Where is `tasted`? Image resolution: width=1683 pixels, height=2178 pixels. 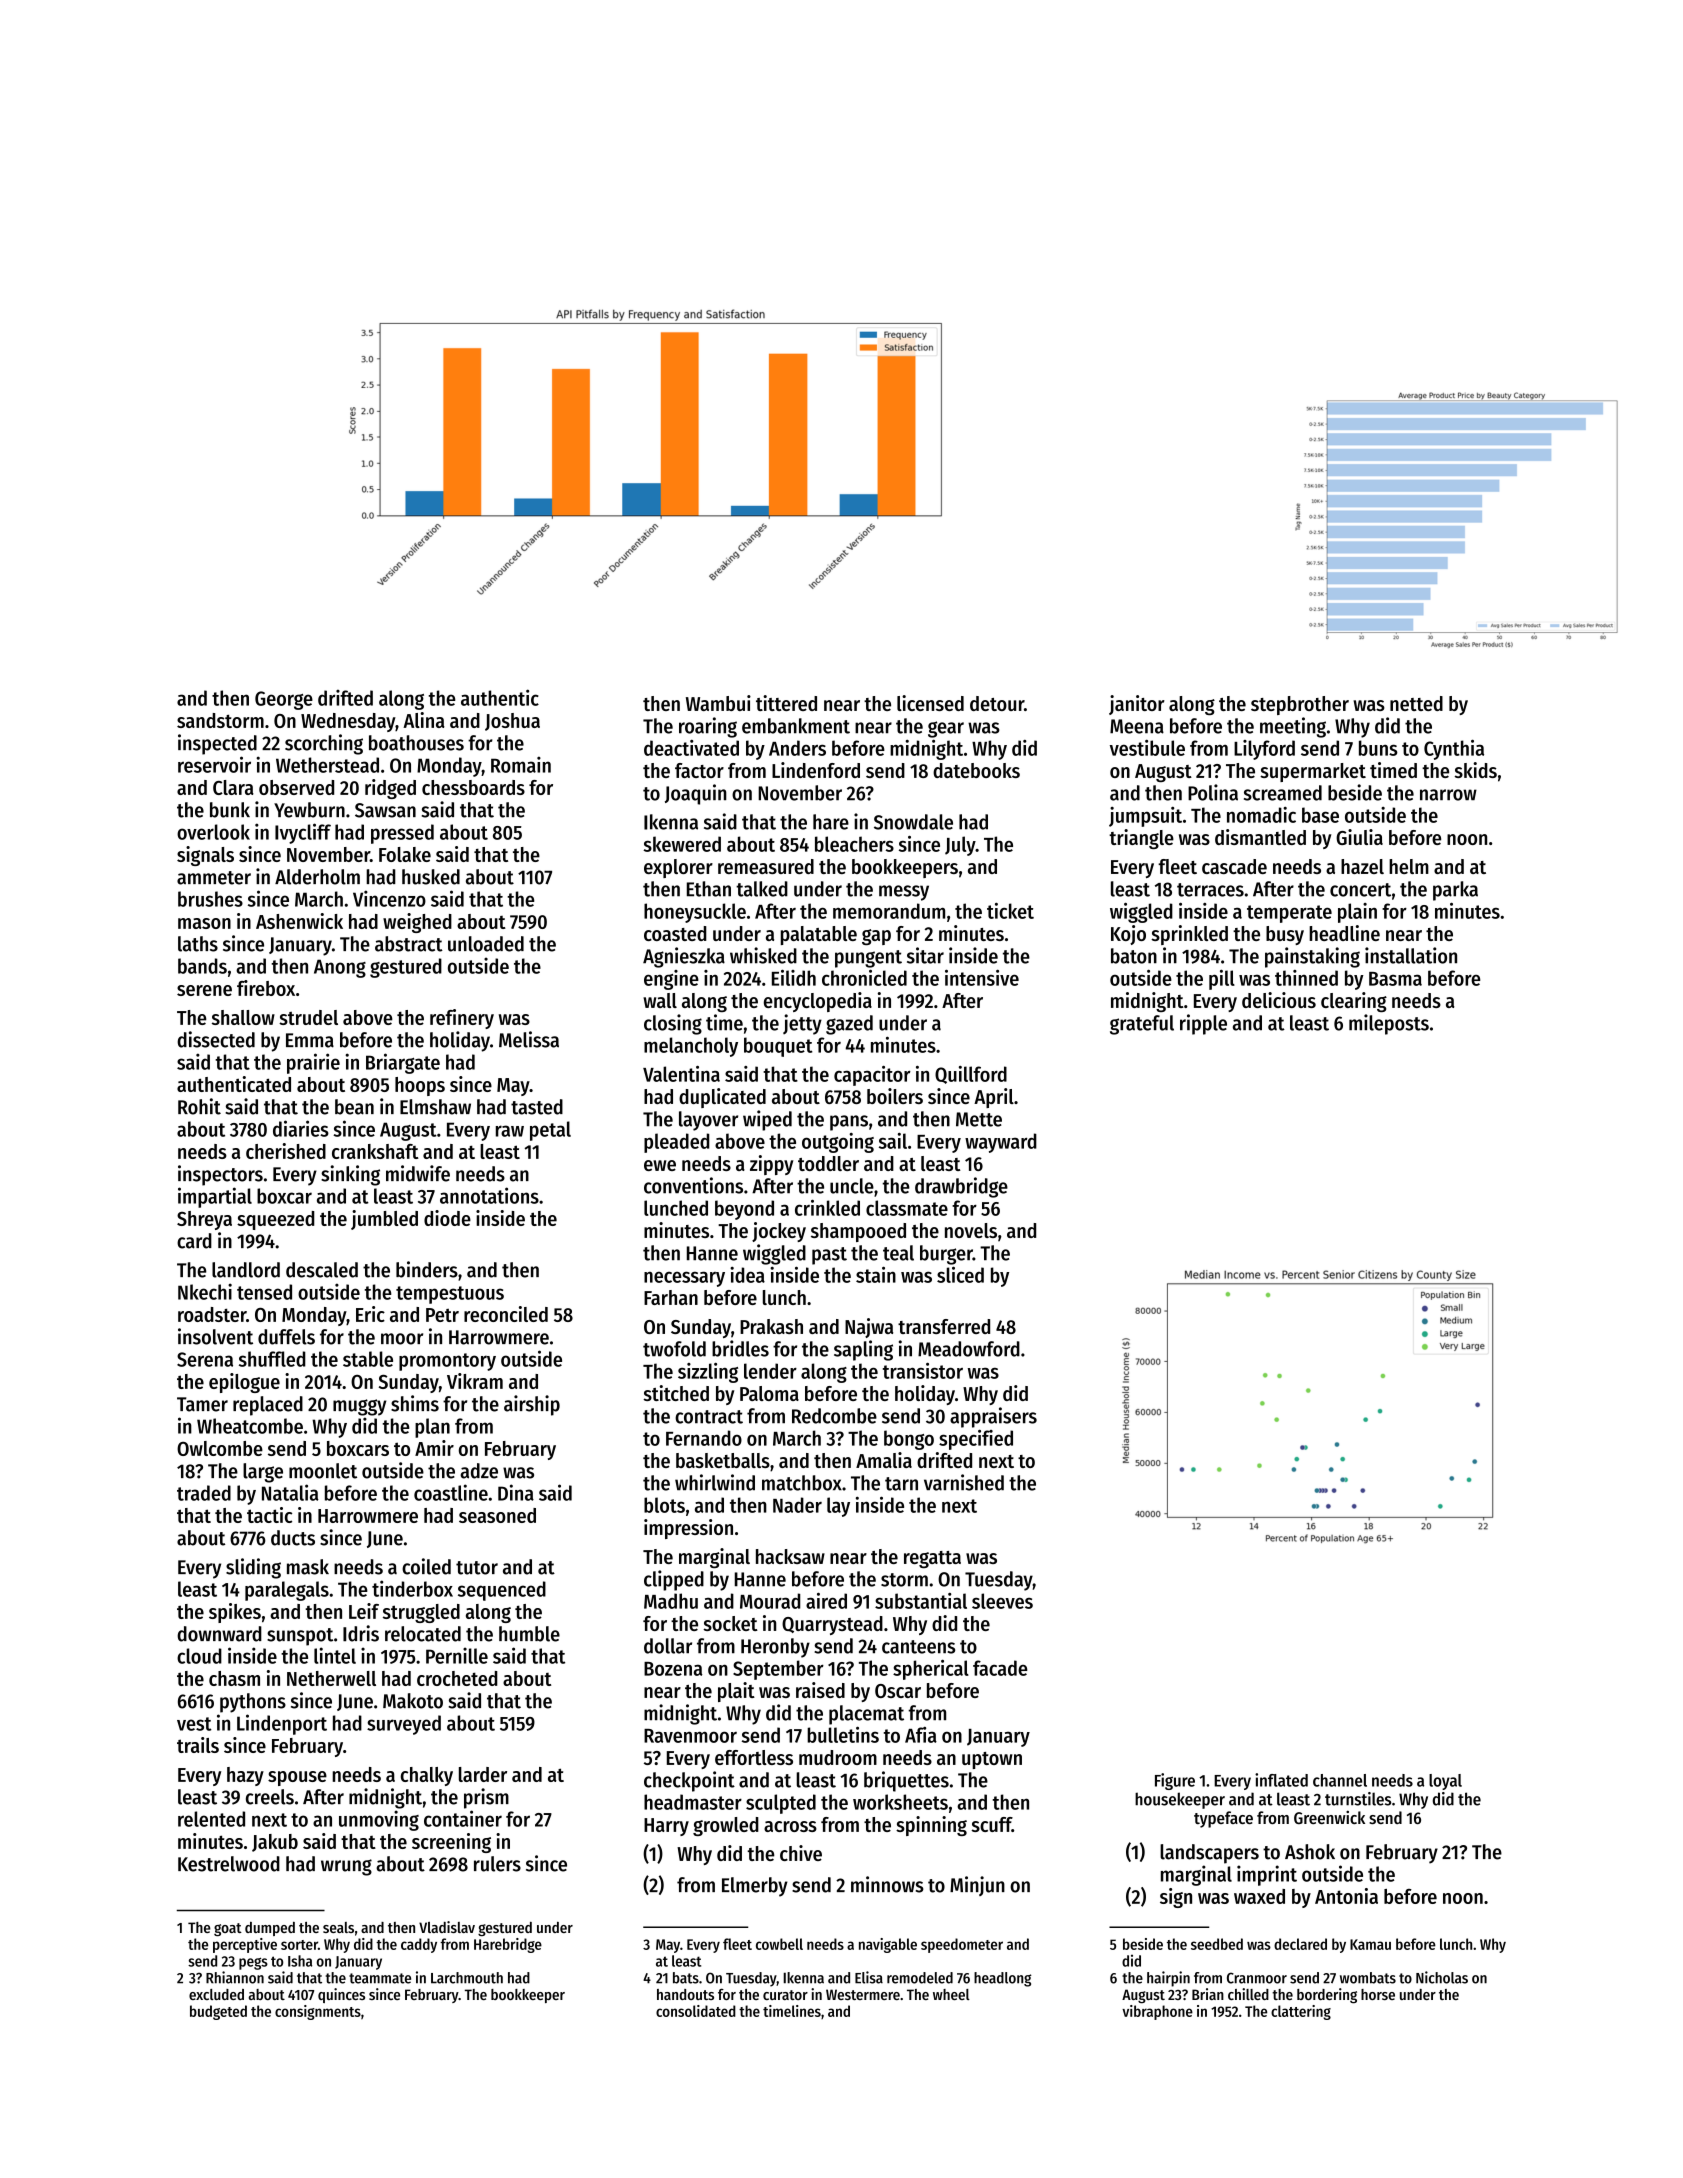 tasted is located at coordinates (537, 1107).
